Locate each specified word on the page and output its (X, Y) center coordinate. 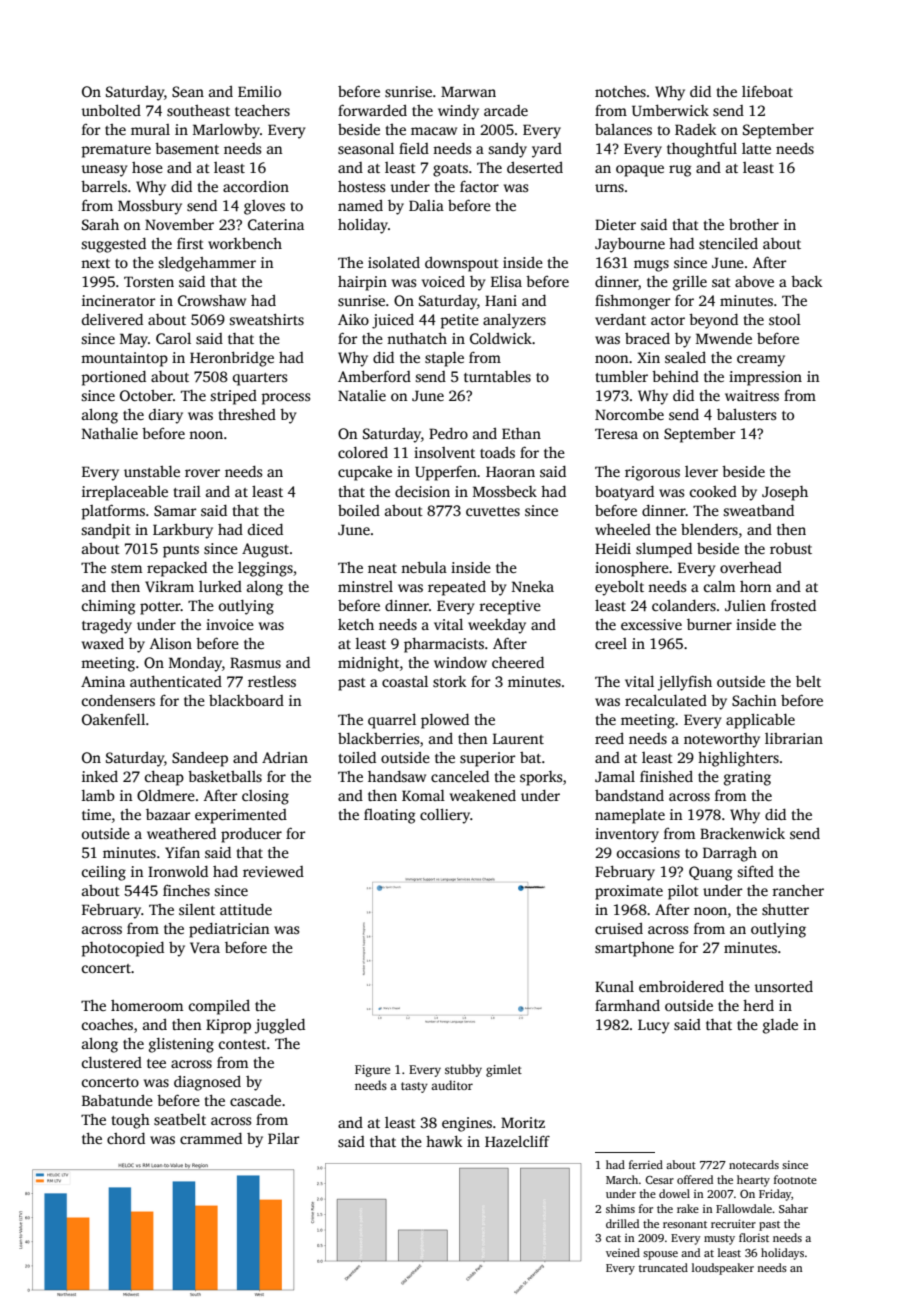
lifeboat (767, 91)
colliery (445, 816)
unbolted (111, 110)
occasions (648, 852)
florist (754, 1237)
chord (126, 1138)
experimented (241, 816)
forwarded (372, 110)
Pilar (283, 1138)
